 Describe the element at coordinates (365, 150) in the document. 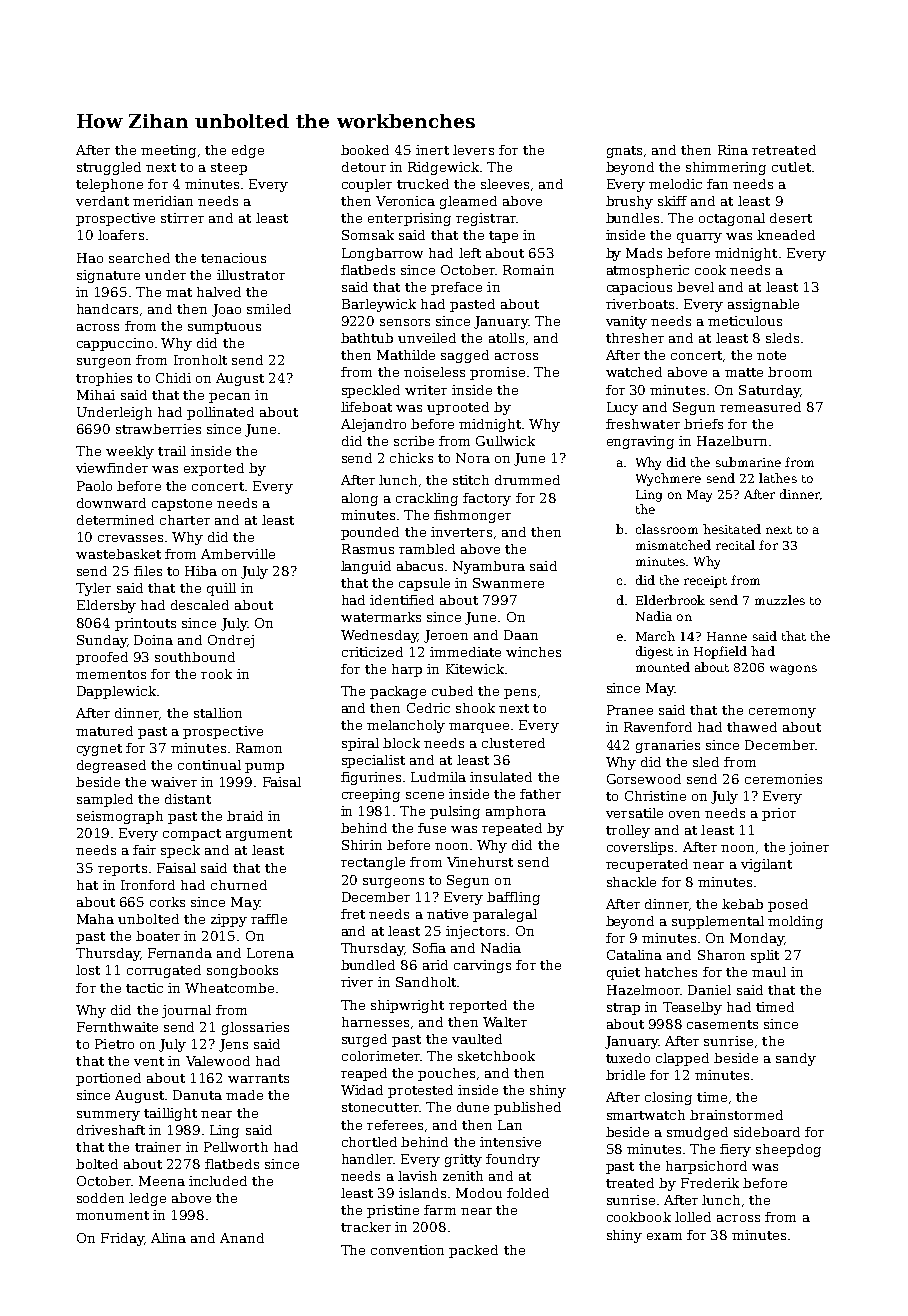

I see `booked` at that location.
